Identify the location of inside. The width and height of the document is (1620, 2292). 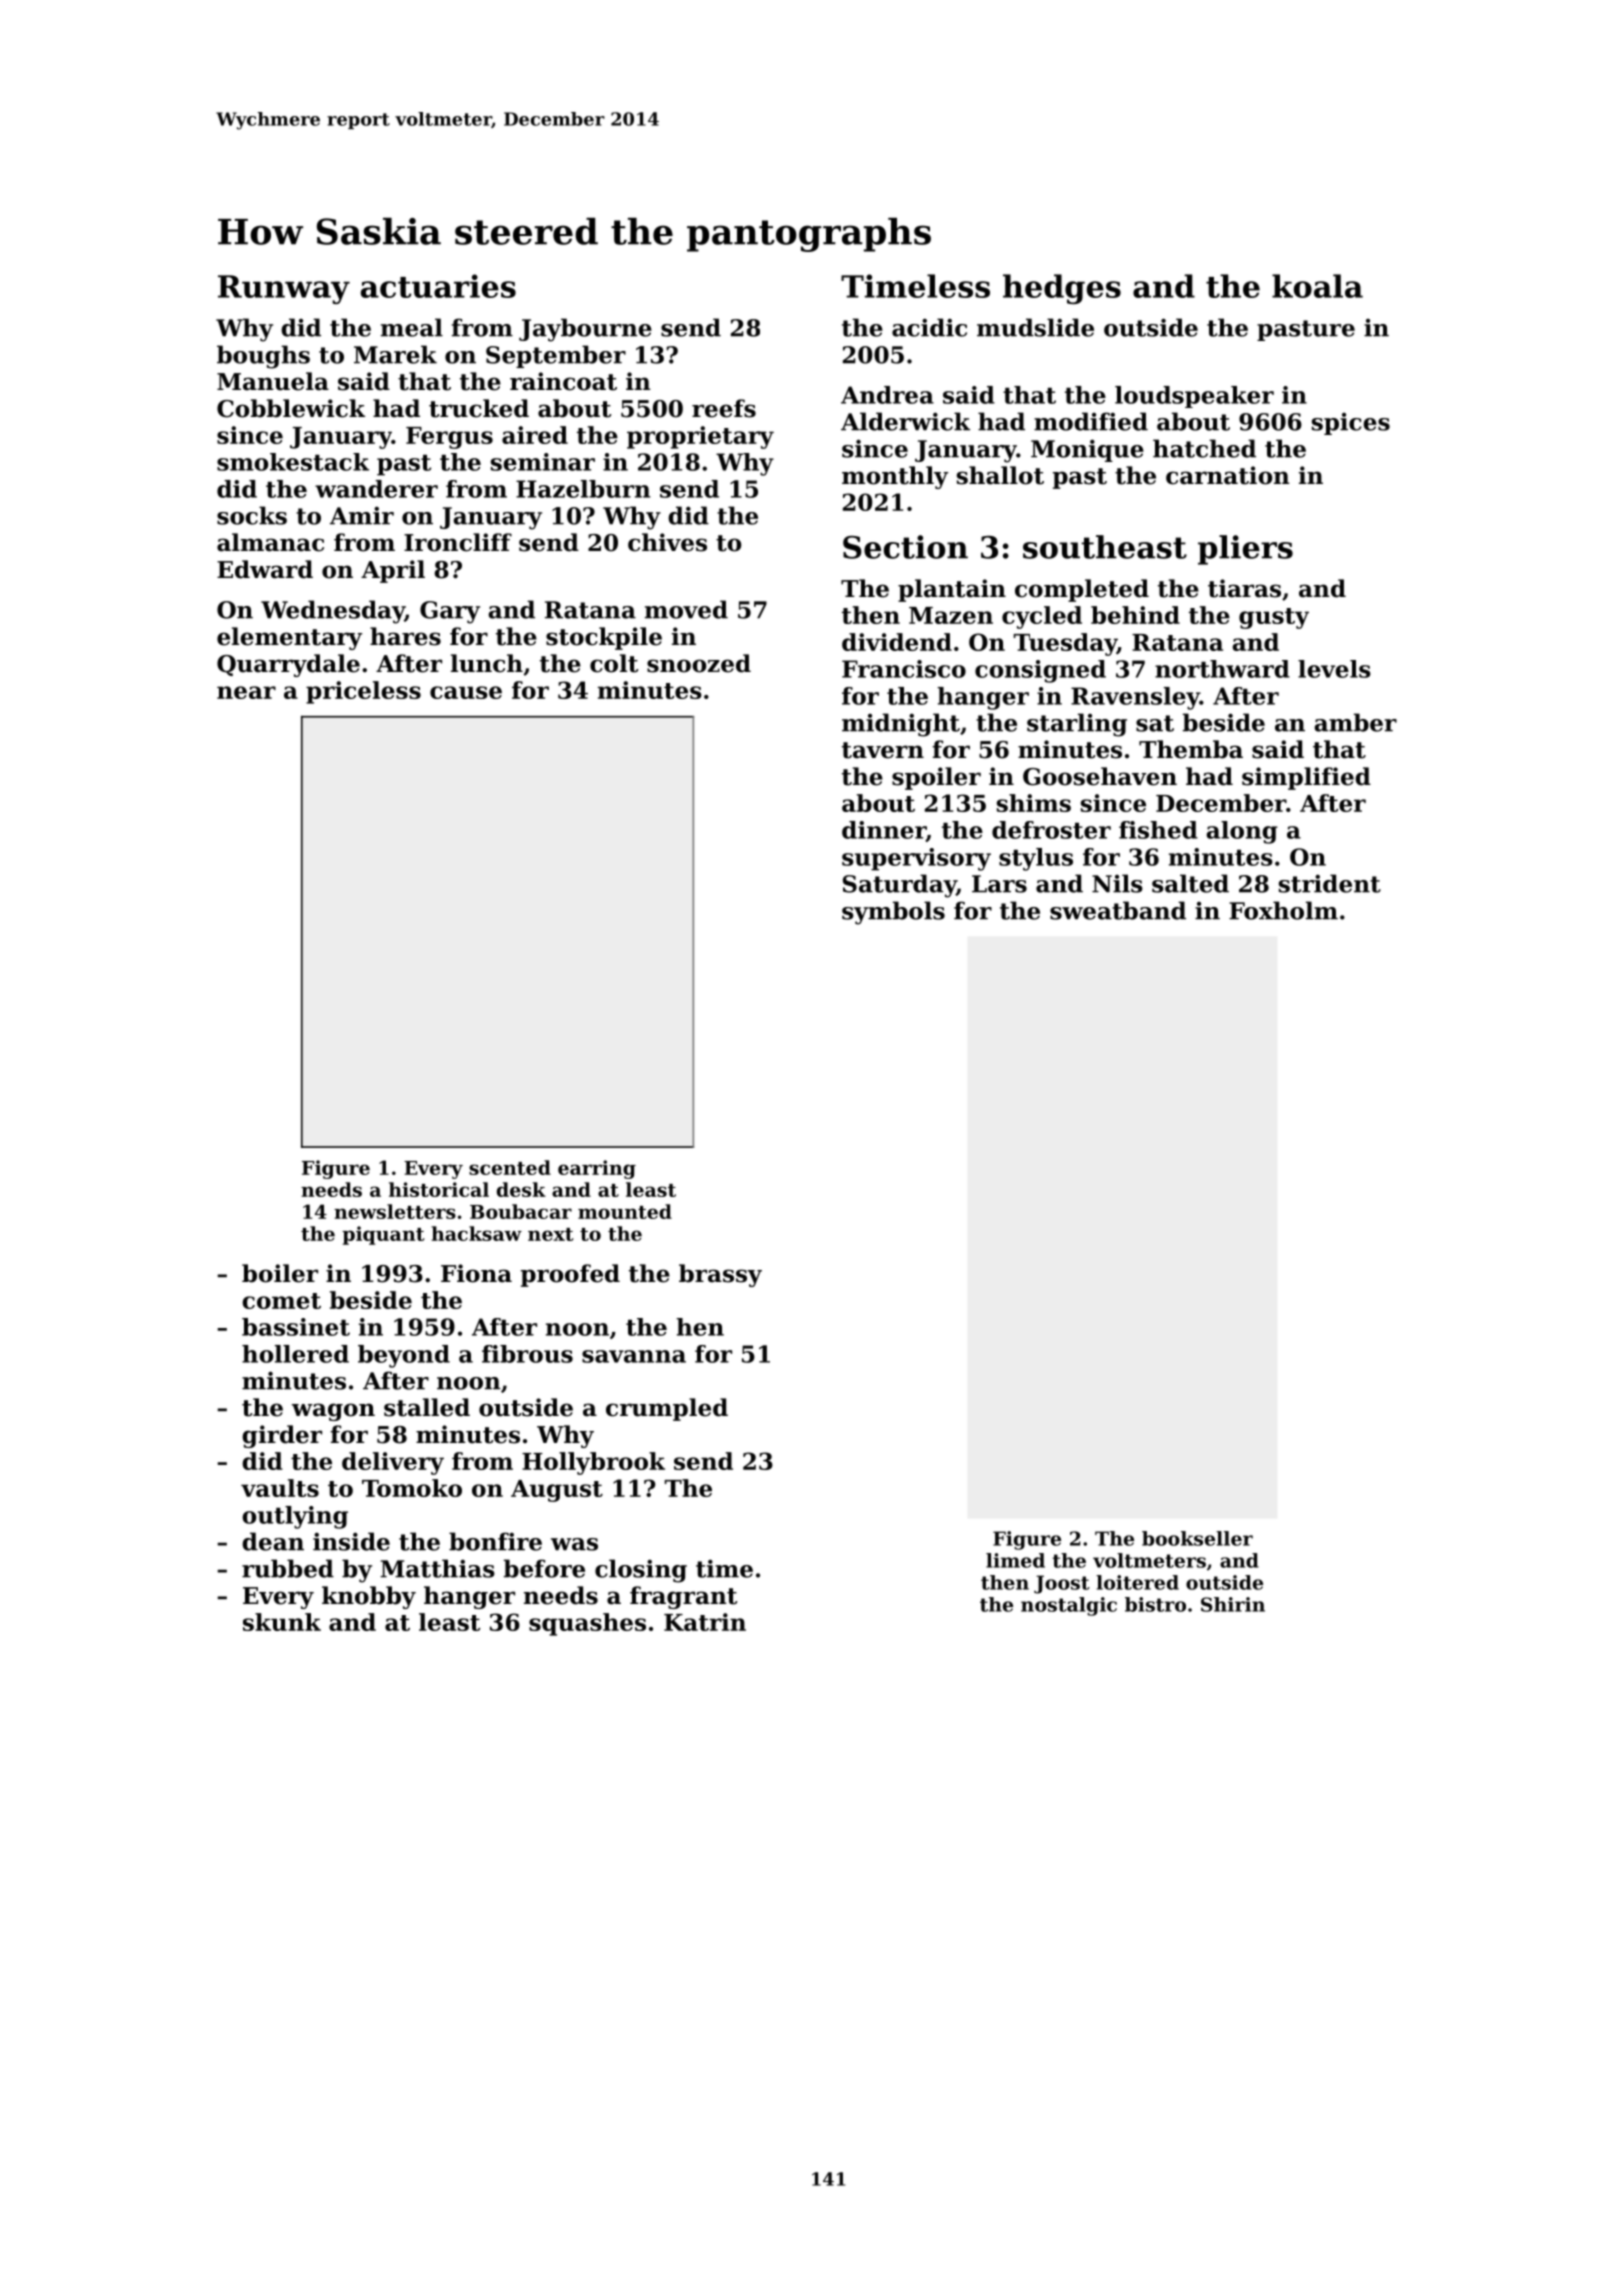
(351, 1541).
